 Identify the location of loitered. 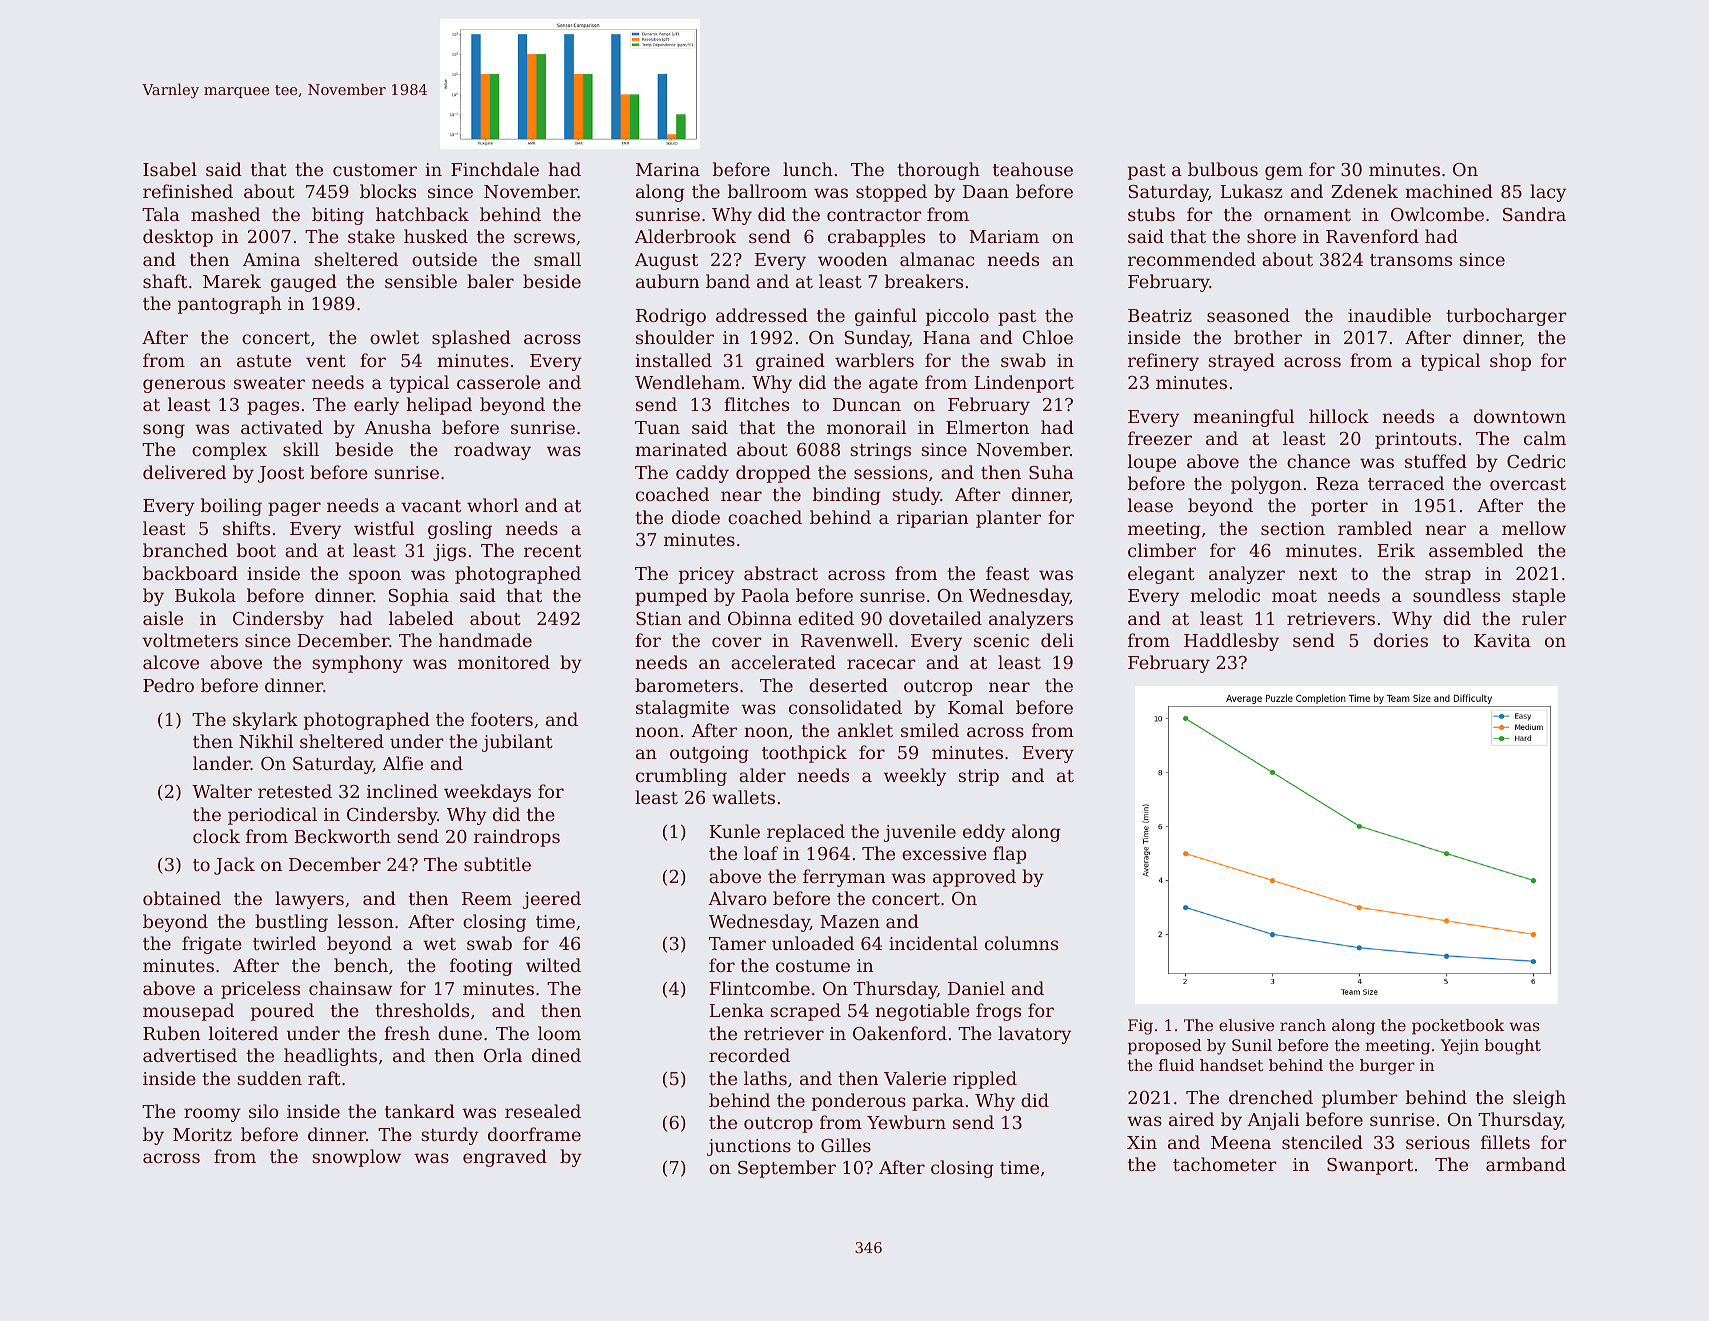
(243, 1033).
